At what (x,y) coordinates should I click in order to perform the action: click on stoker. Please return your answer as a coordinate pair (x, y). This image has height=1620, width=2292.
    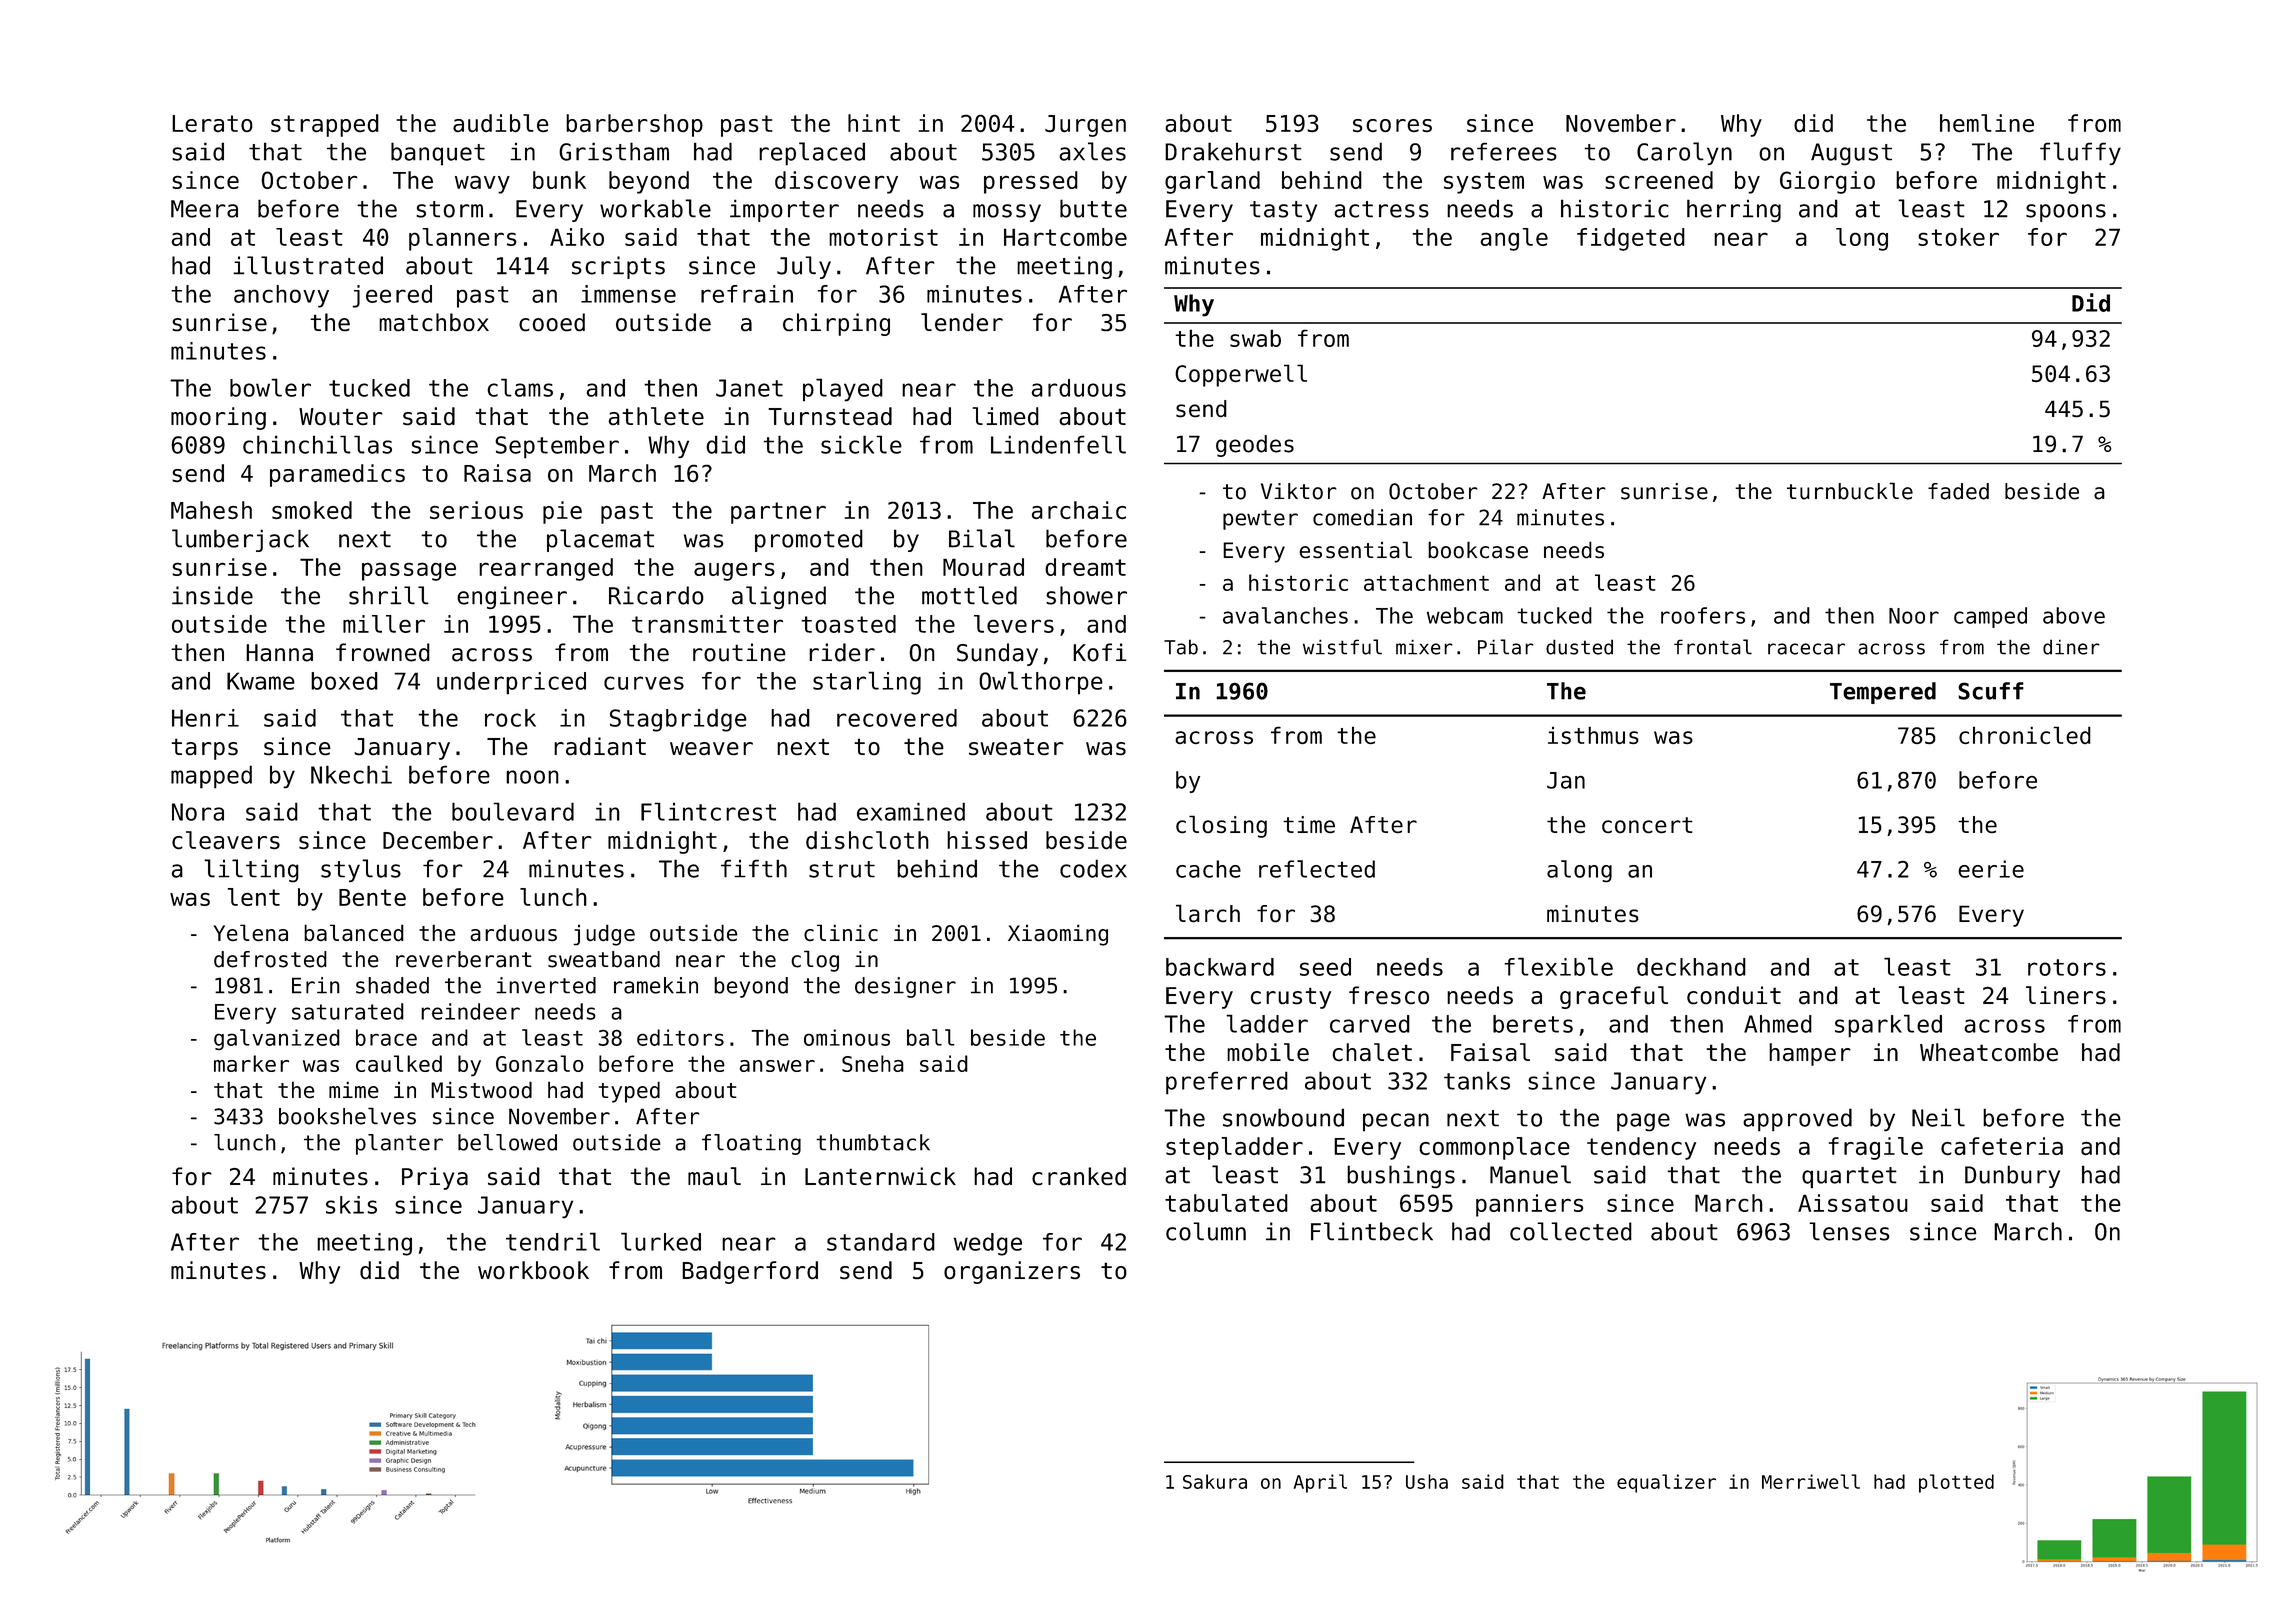
    Looking at the image, I should click on (1958, 237).
